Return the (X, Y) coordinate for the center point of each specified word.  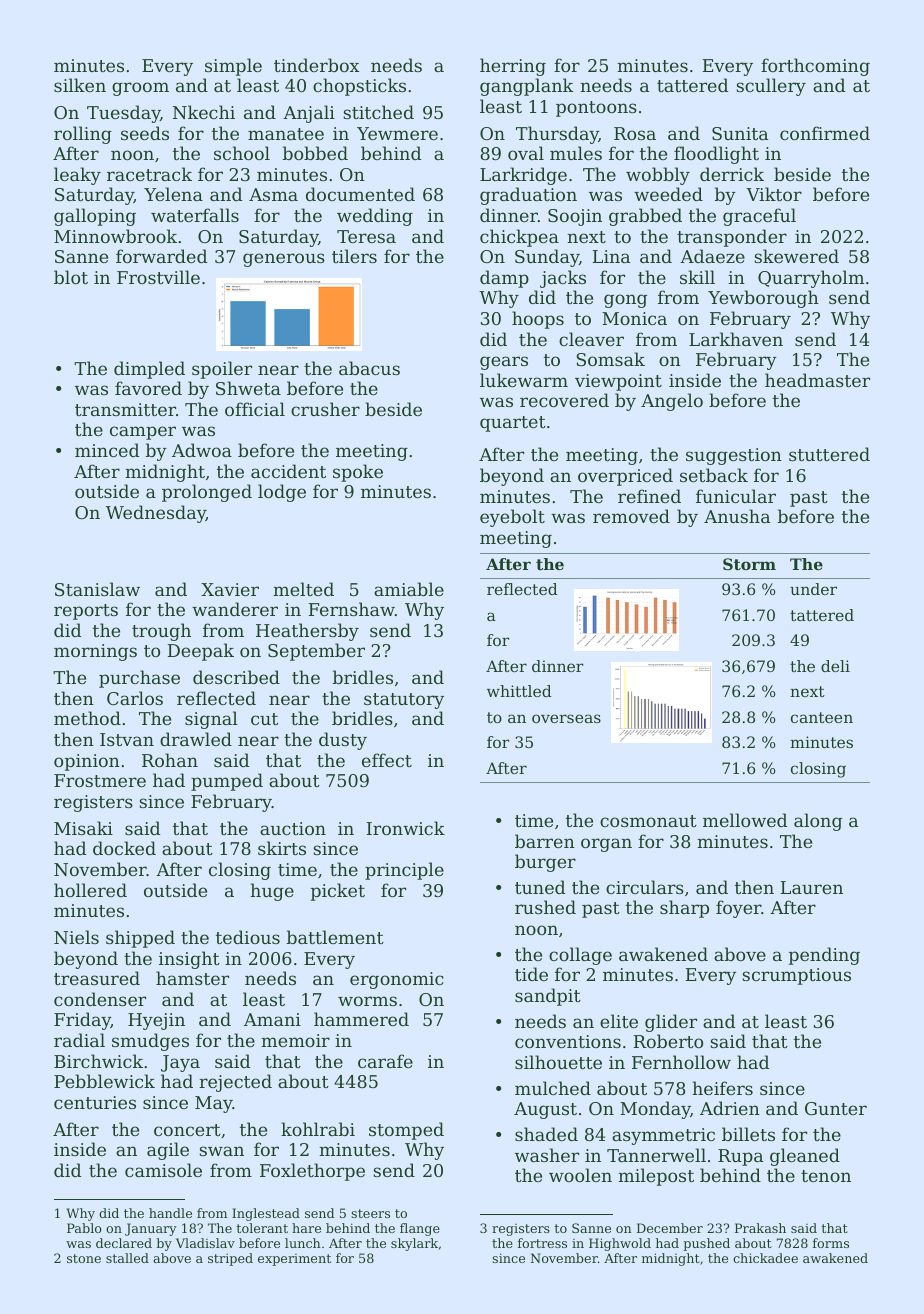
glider (671, 1023)
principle (404, 871)
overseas (566, 718)
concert (187, 1130)
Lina (611, 256)
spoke (358, 473)
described (236, 677)
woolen (580, 1175)
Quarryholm (811, 279)
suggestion (734, 456)
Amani (272, 1019)
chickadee (765, 1258)
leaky (77, 176)
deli (835, 666)
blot (71, 277)
